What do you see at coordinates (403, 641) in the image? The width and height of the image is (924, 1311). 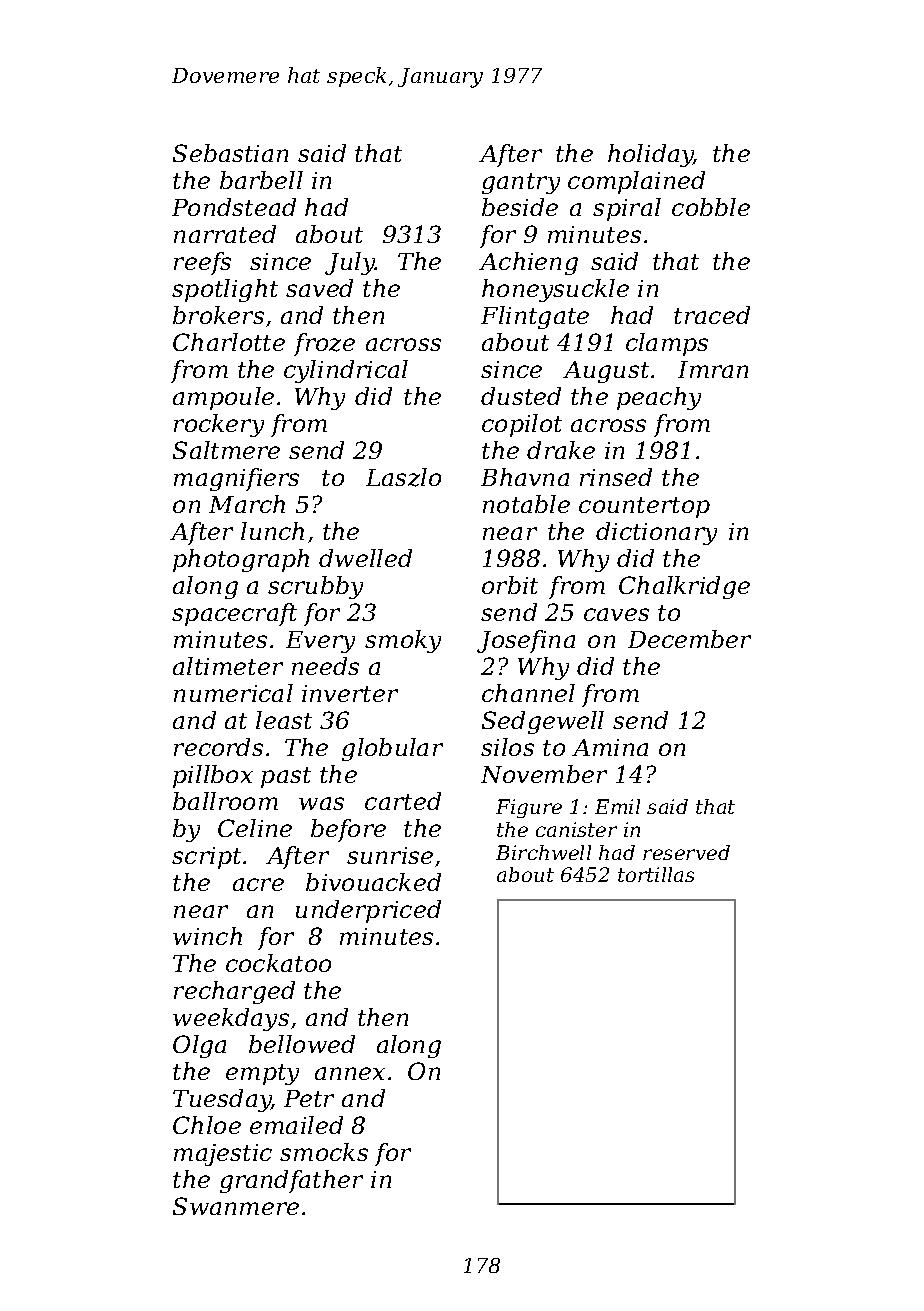 I see `smoky` at bounding box center [403, 641].
